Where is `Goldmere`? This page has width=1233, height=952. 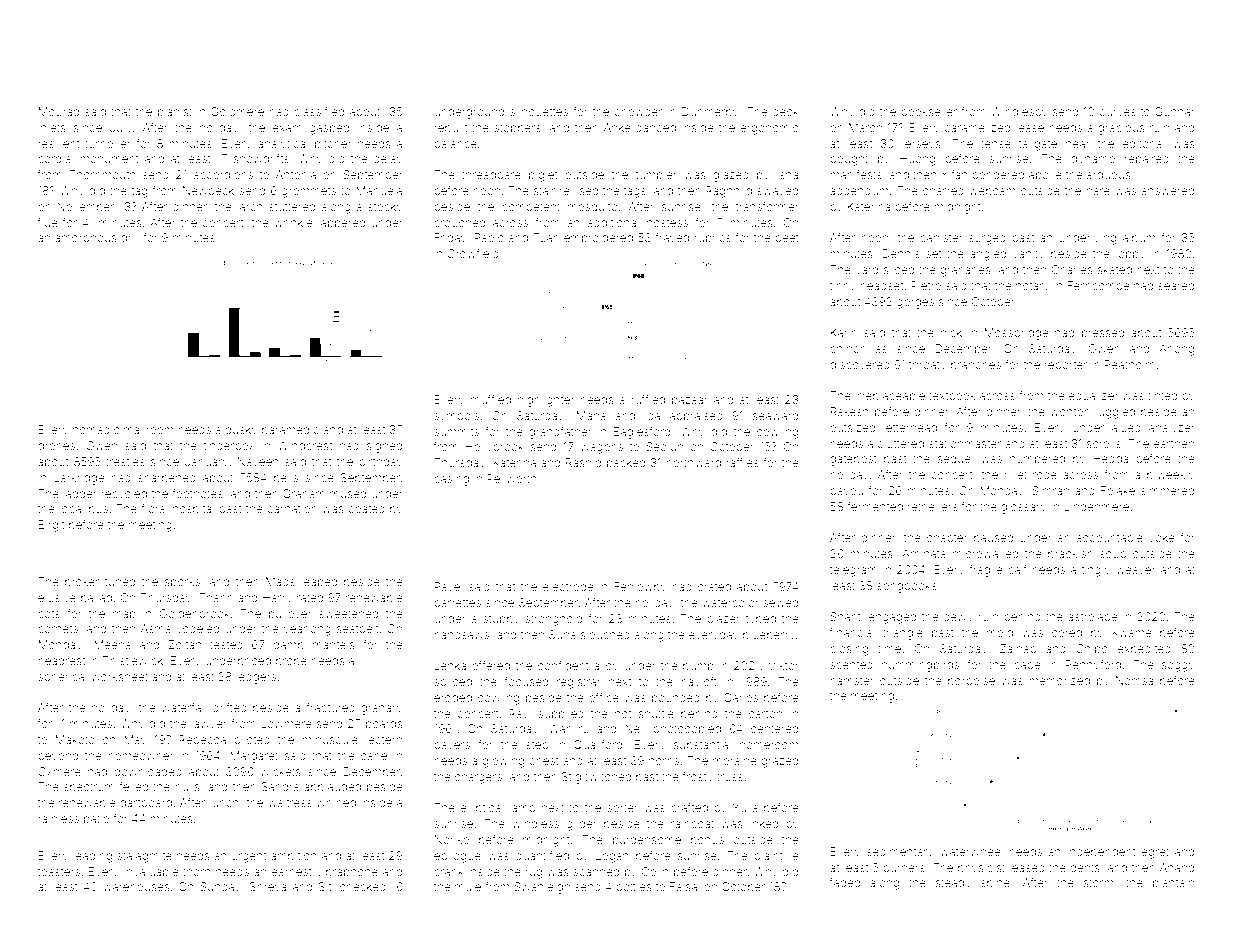 Goldmere is located at coordinates (237, 111).
